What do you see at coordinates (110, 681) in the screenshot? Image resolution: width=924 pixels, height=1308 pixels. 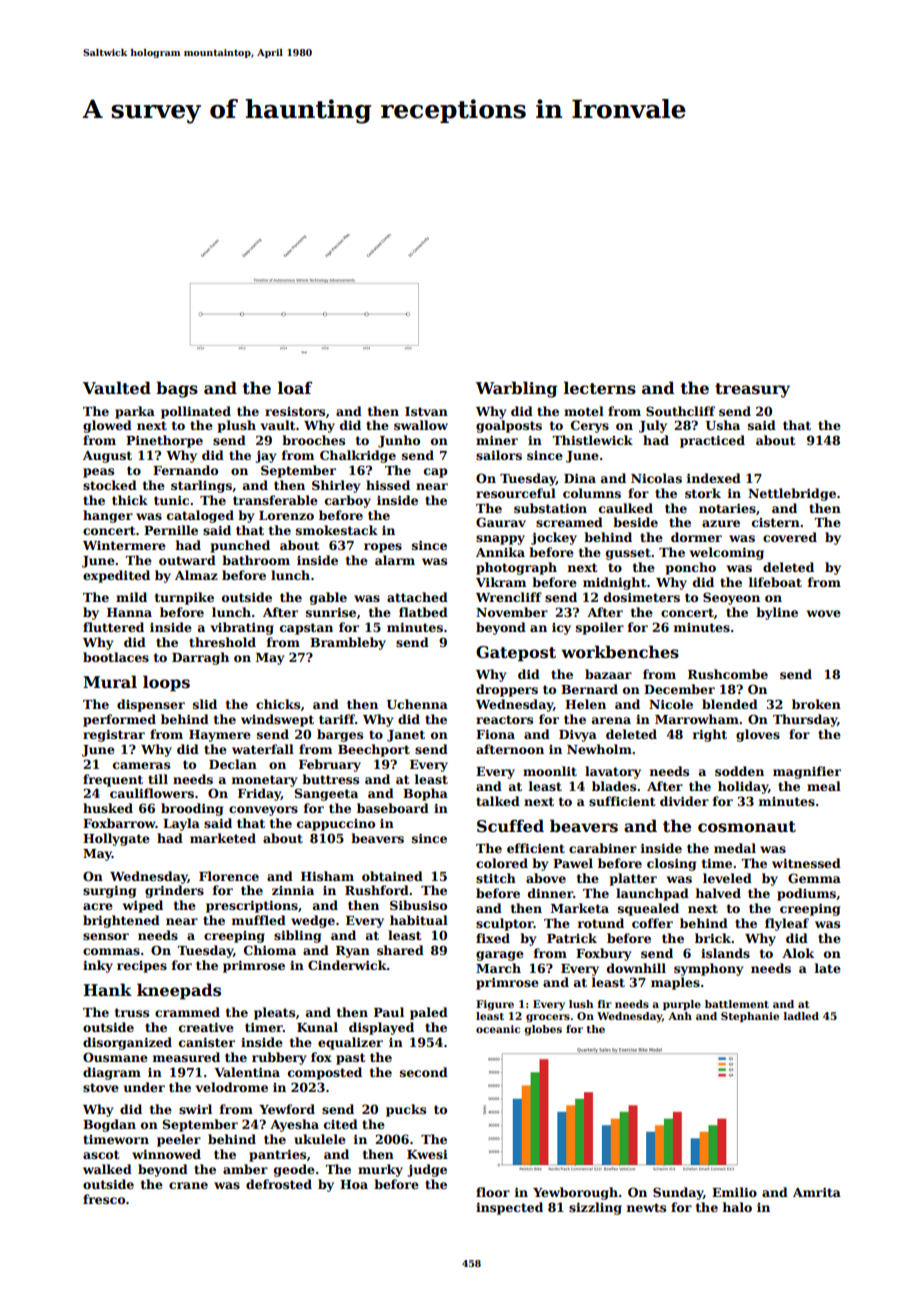 I see `Mural` at bounding box center [110, 681].
